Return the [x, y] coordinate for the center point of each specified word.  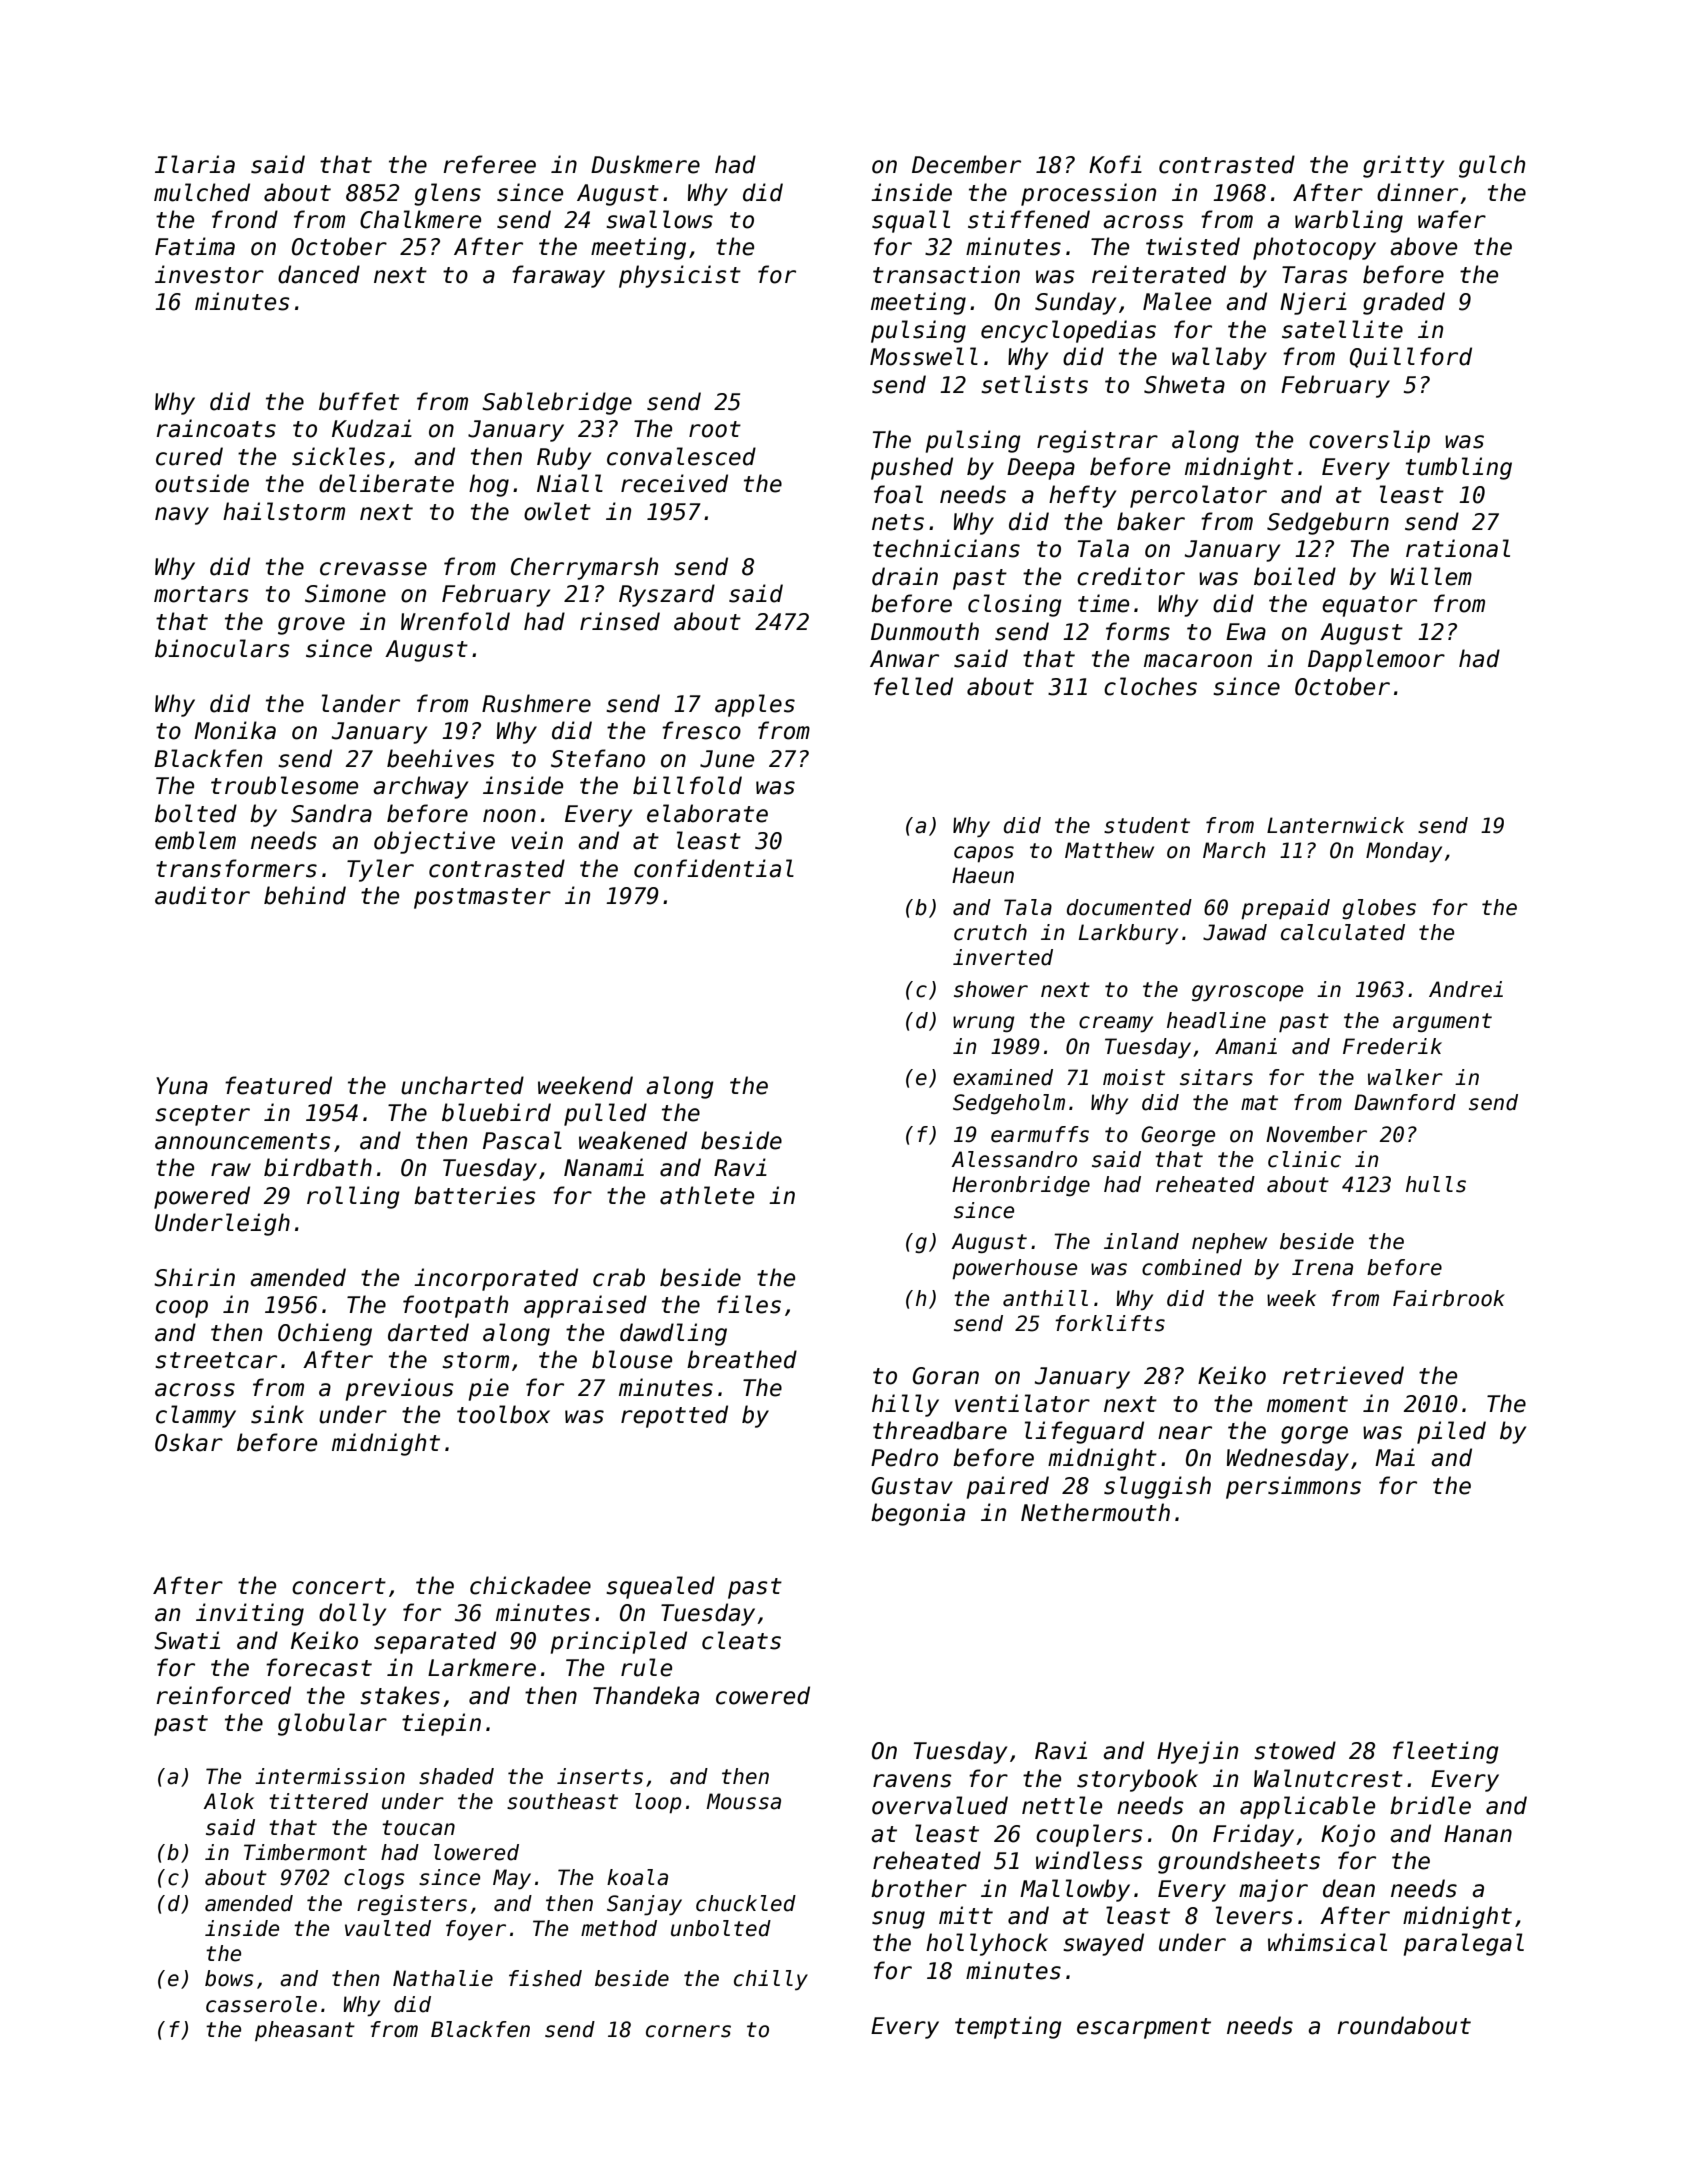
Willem [1431, 576]
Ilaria [195, 164]
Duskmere [645, 164]
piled [1451, 1432]
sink [277, 1414]
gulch [1492, 166]
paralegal [1464, 1944]
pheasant [305, 2031]
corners [688, 2031]
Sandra [331, 813]
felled [913, 686]
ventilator [1022, 1403]
